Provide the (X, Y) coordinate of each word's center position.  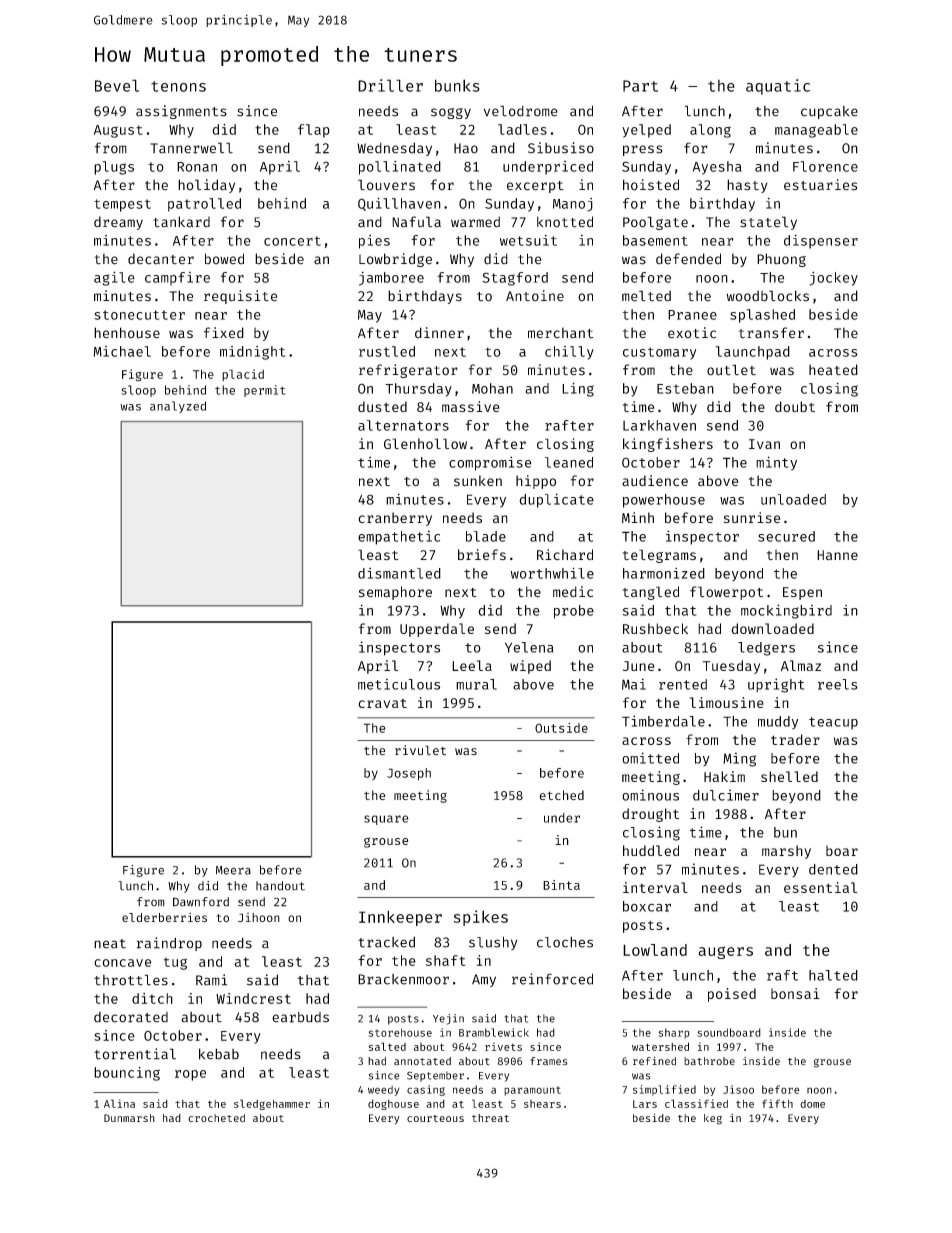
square (386, 820)
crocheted (216, 1118)
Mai (634, 684)
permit (264, 391)
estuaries (820, 185)
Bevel (117, 85)
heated (833, 370)
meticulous (399, 684)
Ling (578, 389)
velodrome (521, 111)
